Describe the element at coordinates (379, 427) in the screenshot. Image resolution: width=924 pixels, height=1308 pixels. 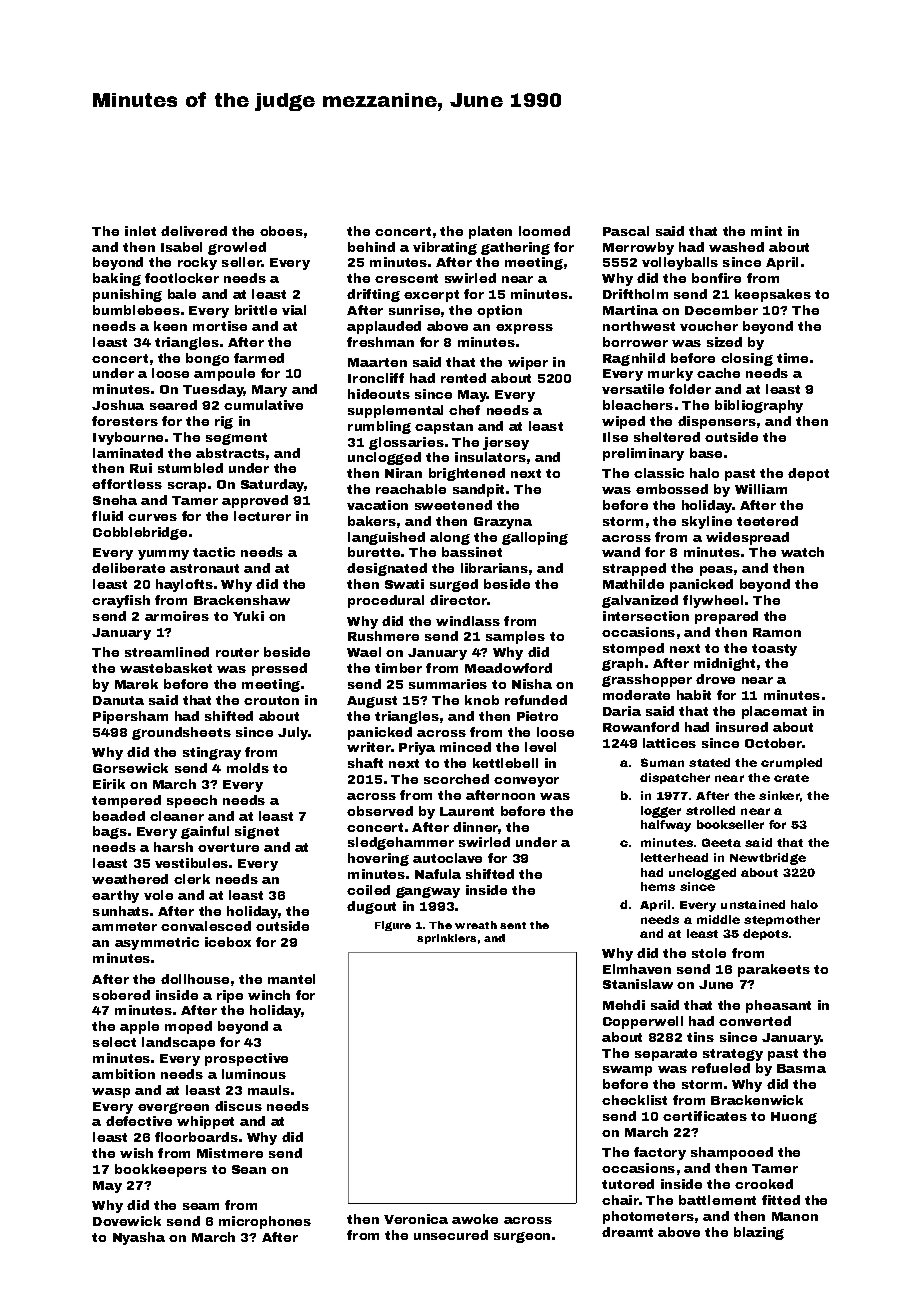
I see `rumbling` at that location.
